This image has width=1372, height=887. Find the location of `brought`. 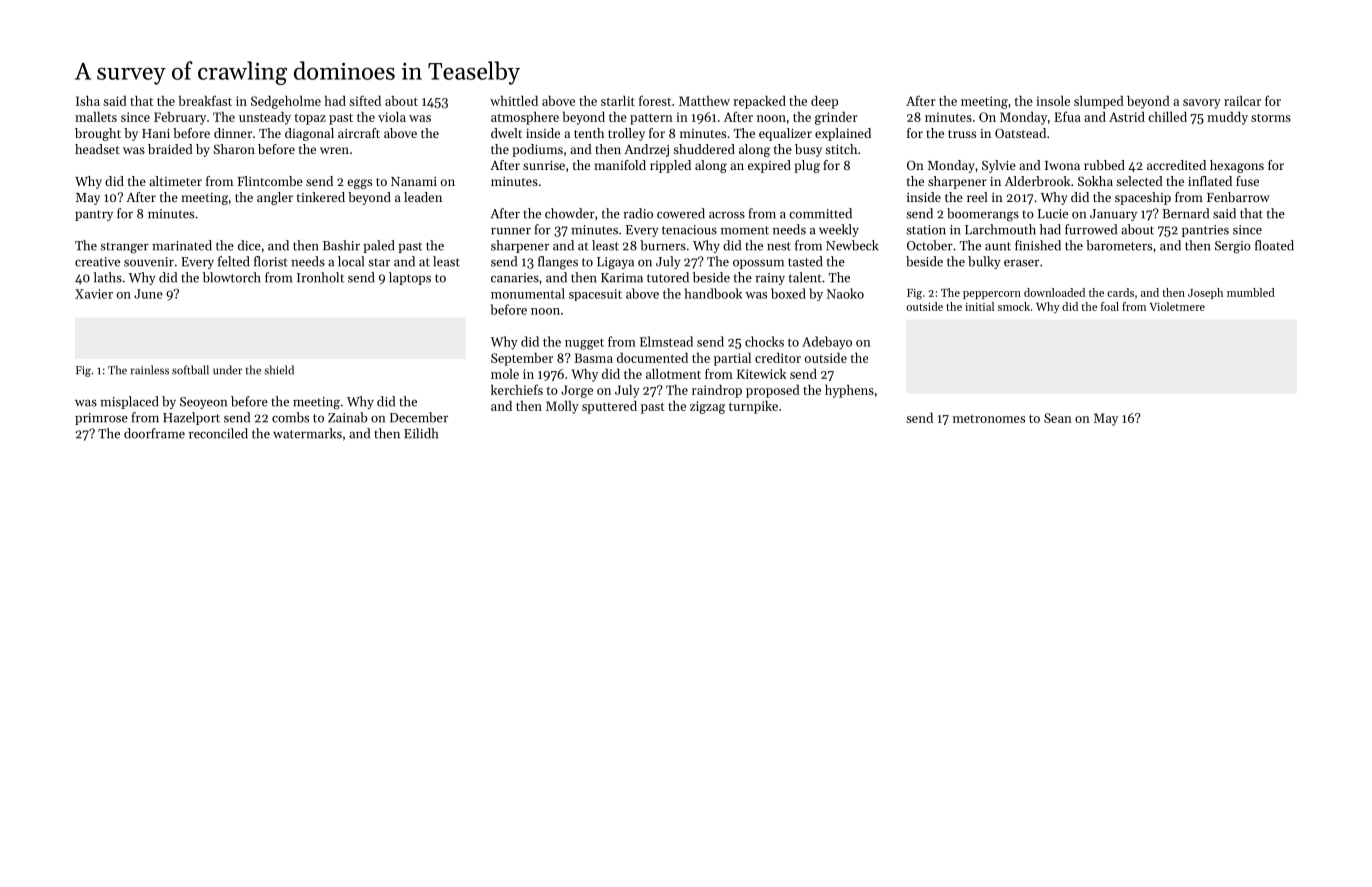

brought is located at coordinates (98, 134).
